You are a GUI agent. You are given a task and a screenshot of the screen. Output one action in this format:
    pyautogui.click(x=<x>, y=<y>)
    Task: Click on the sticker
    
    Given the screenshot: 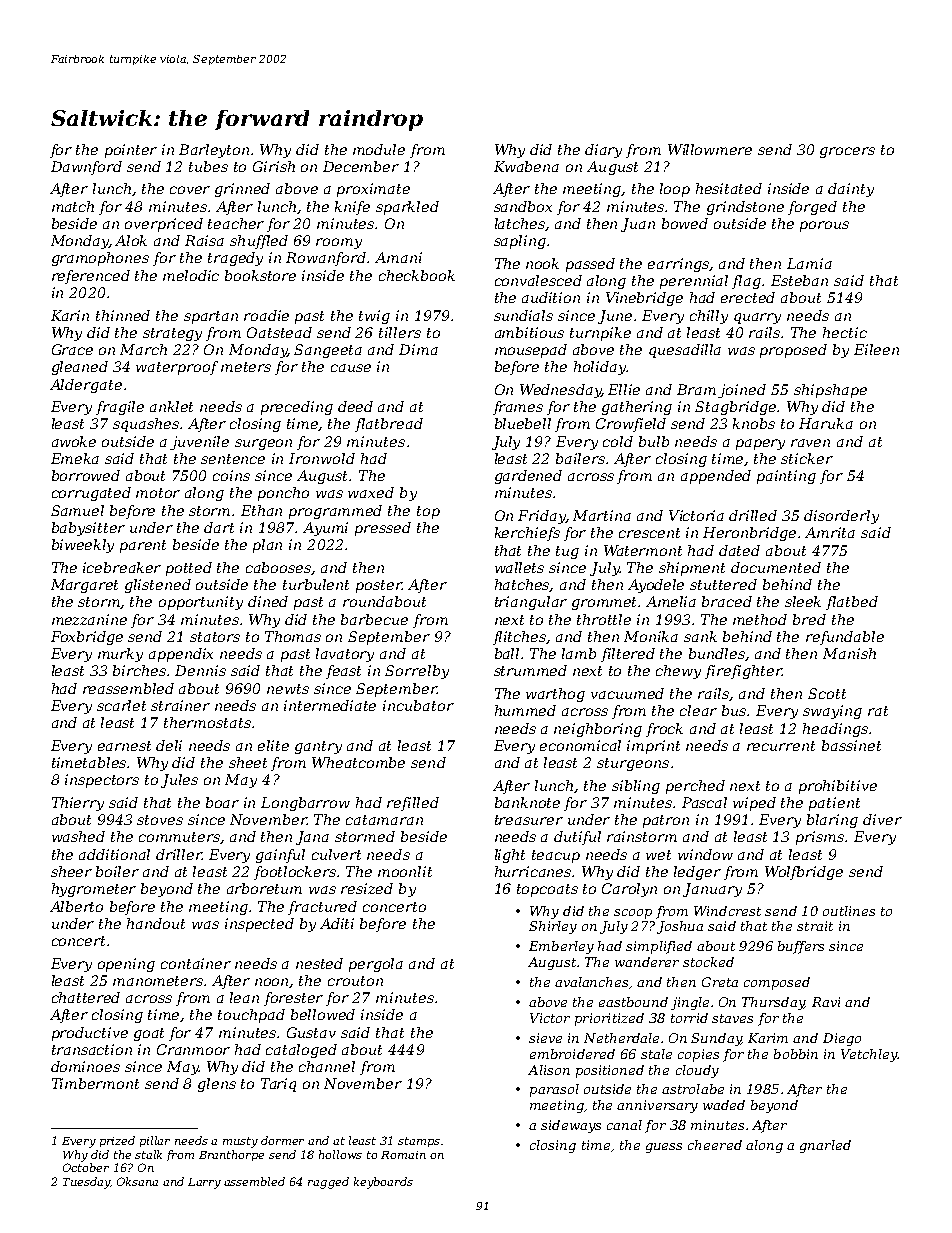 What is the action you would take?
    pyautogui.click(x=807, y=458)
